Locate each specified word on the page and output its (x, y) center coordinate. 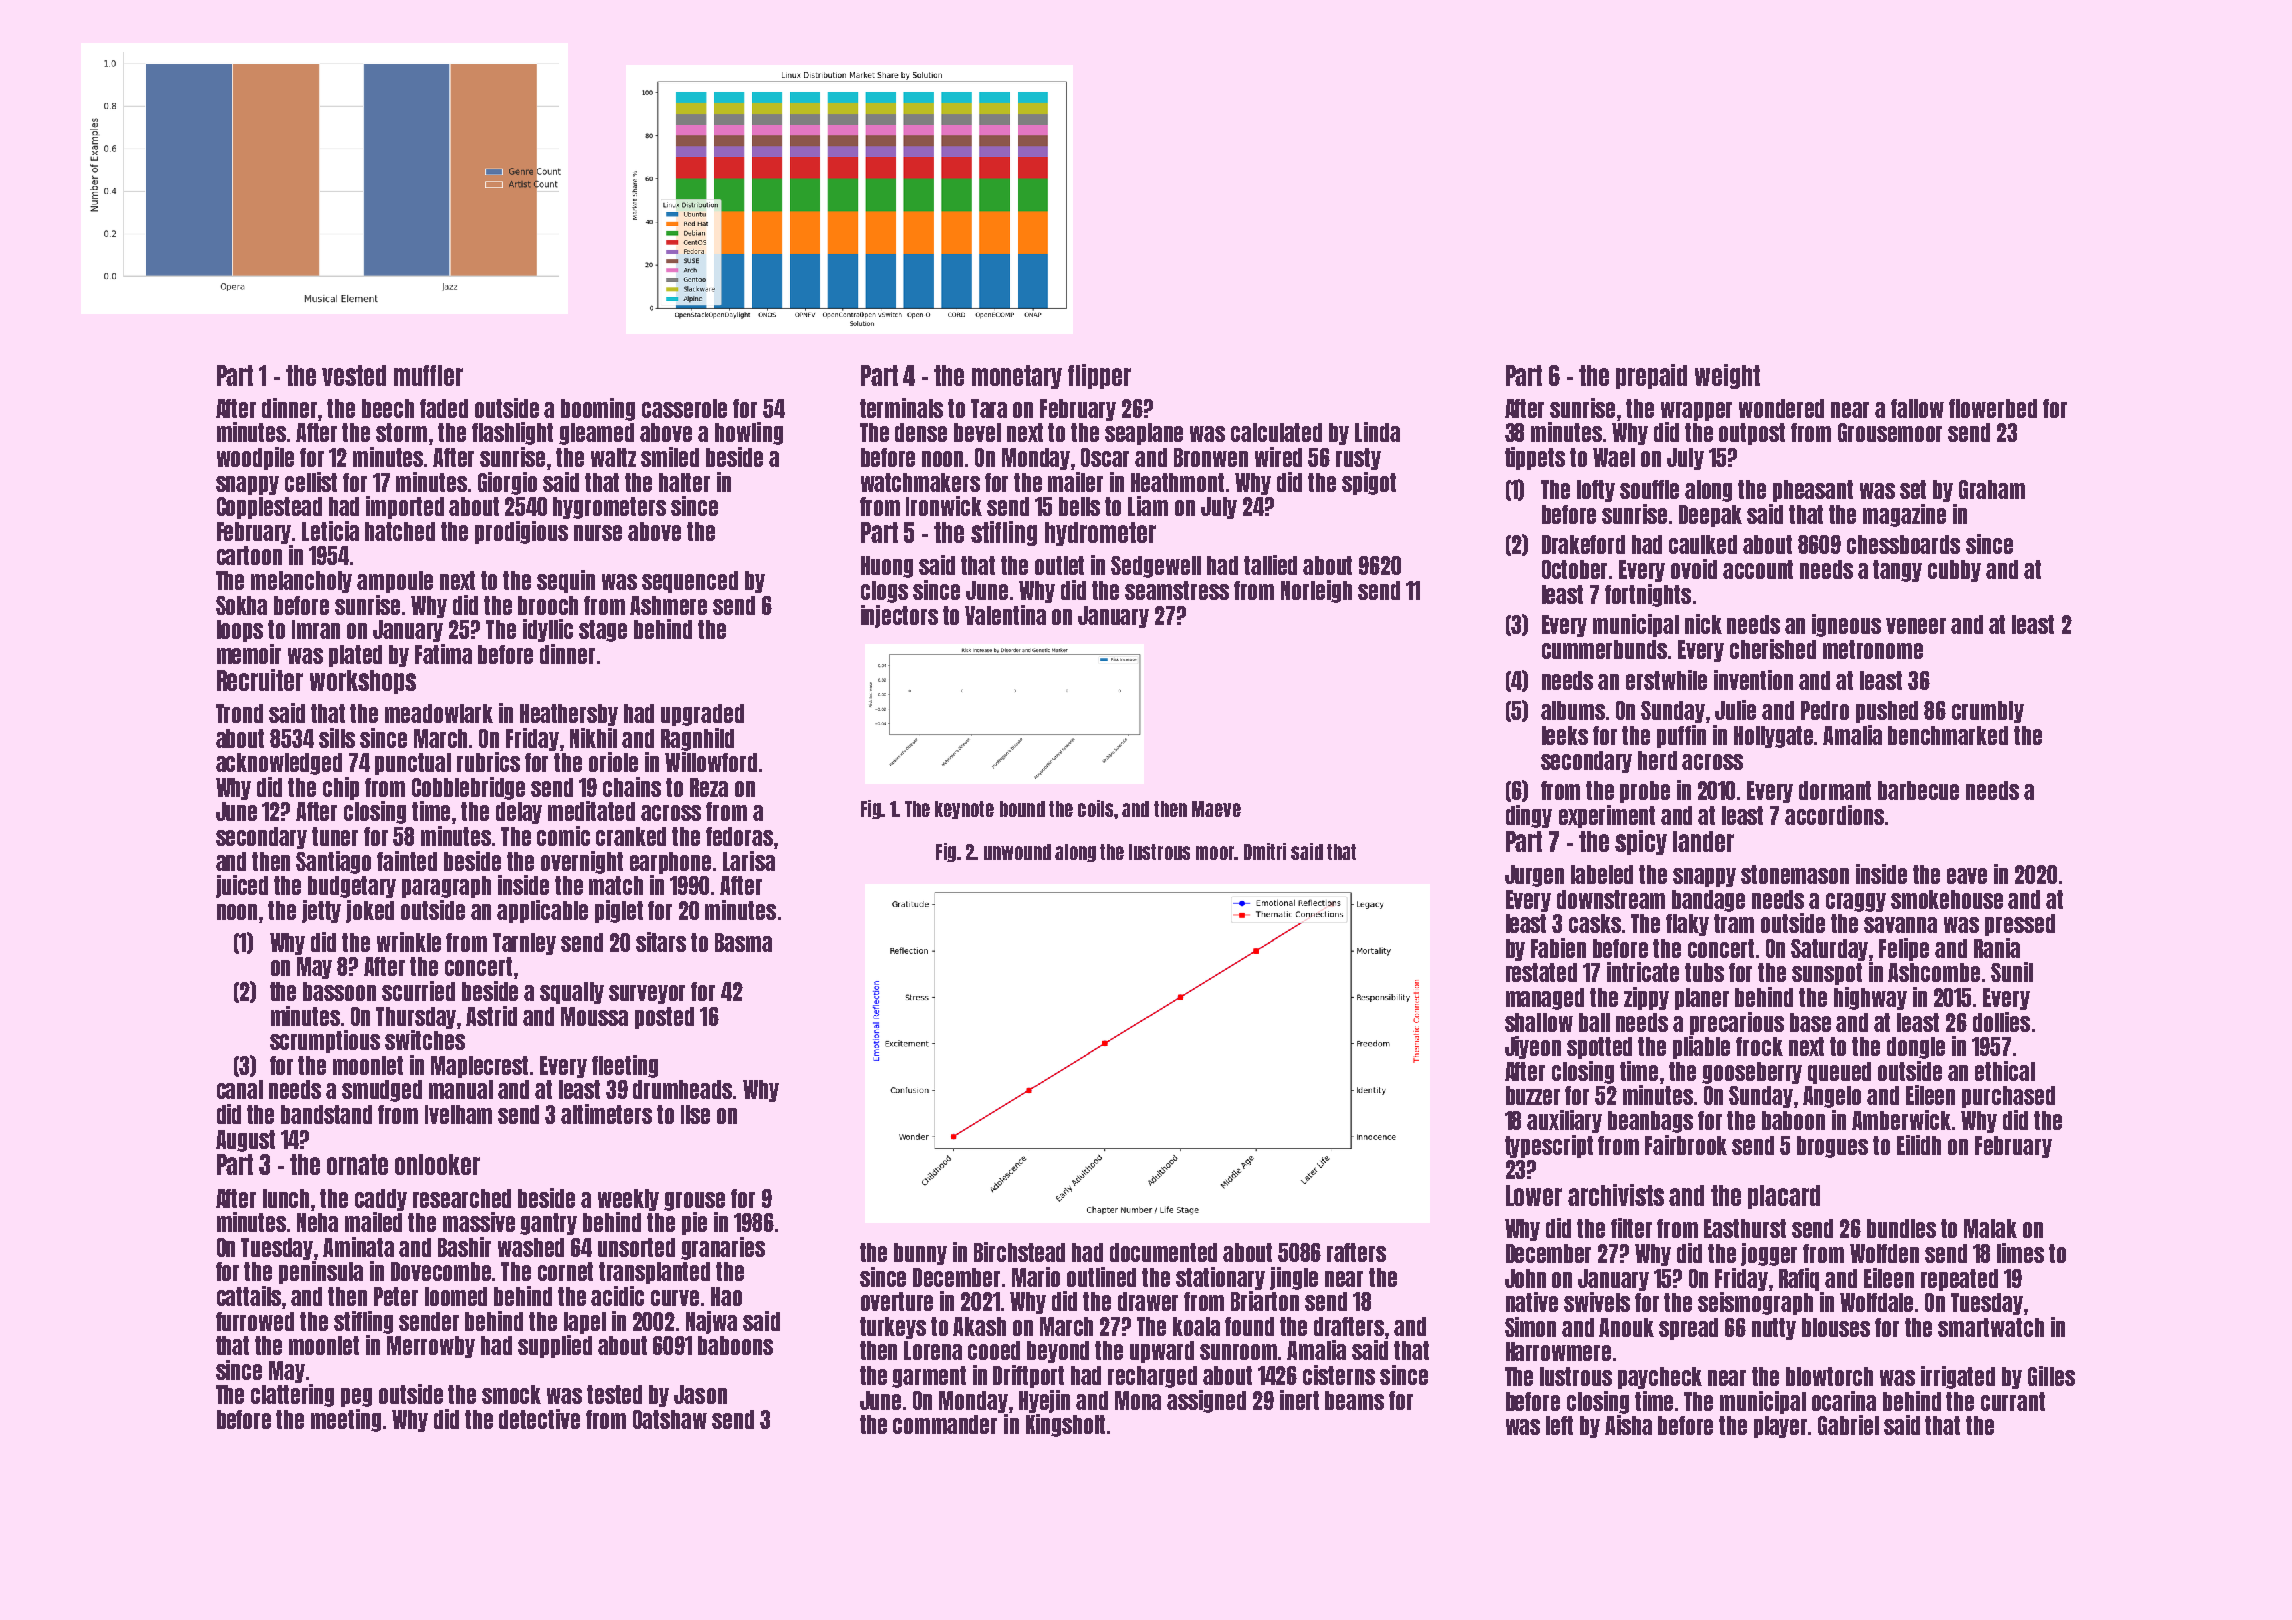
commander (945, 1424)
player (1781, 1427)
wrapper (1696, 411)
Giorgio (507, 483)
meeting (346, 1420)
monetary (1017, 377)
